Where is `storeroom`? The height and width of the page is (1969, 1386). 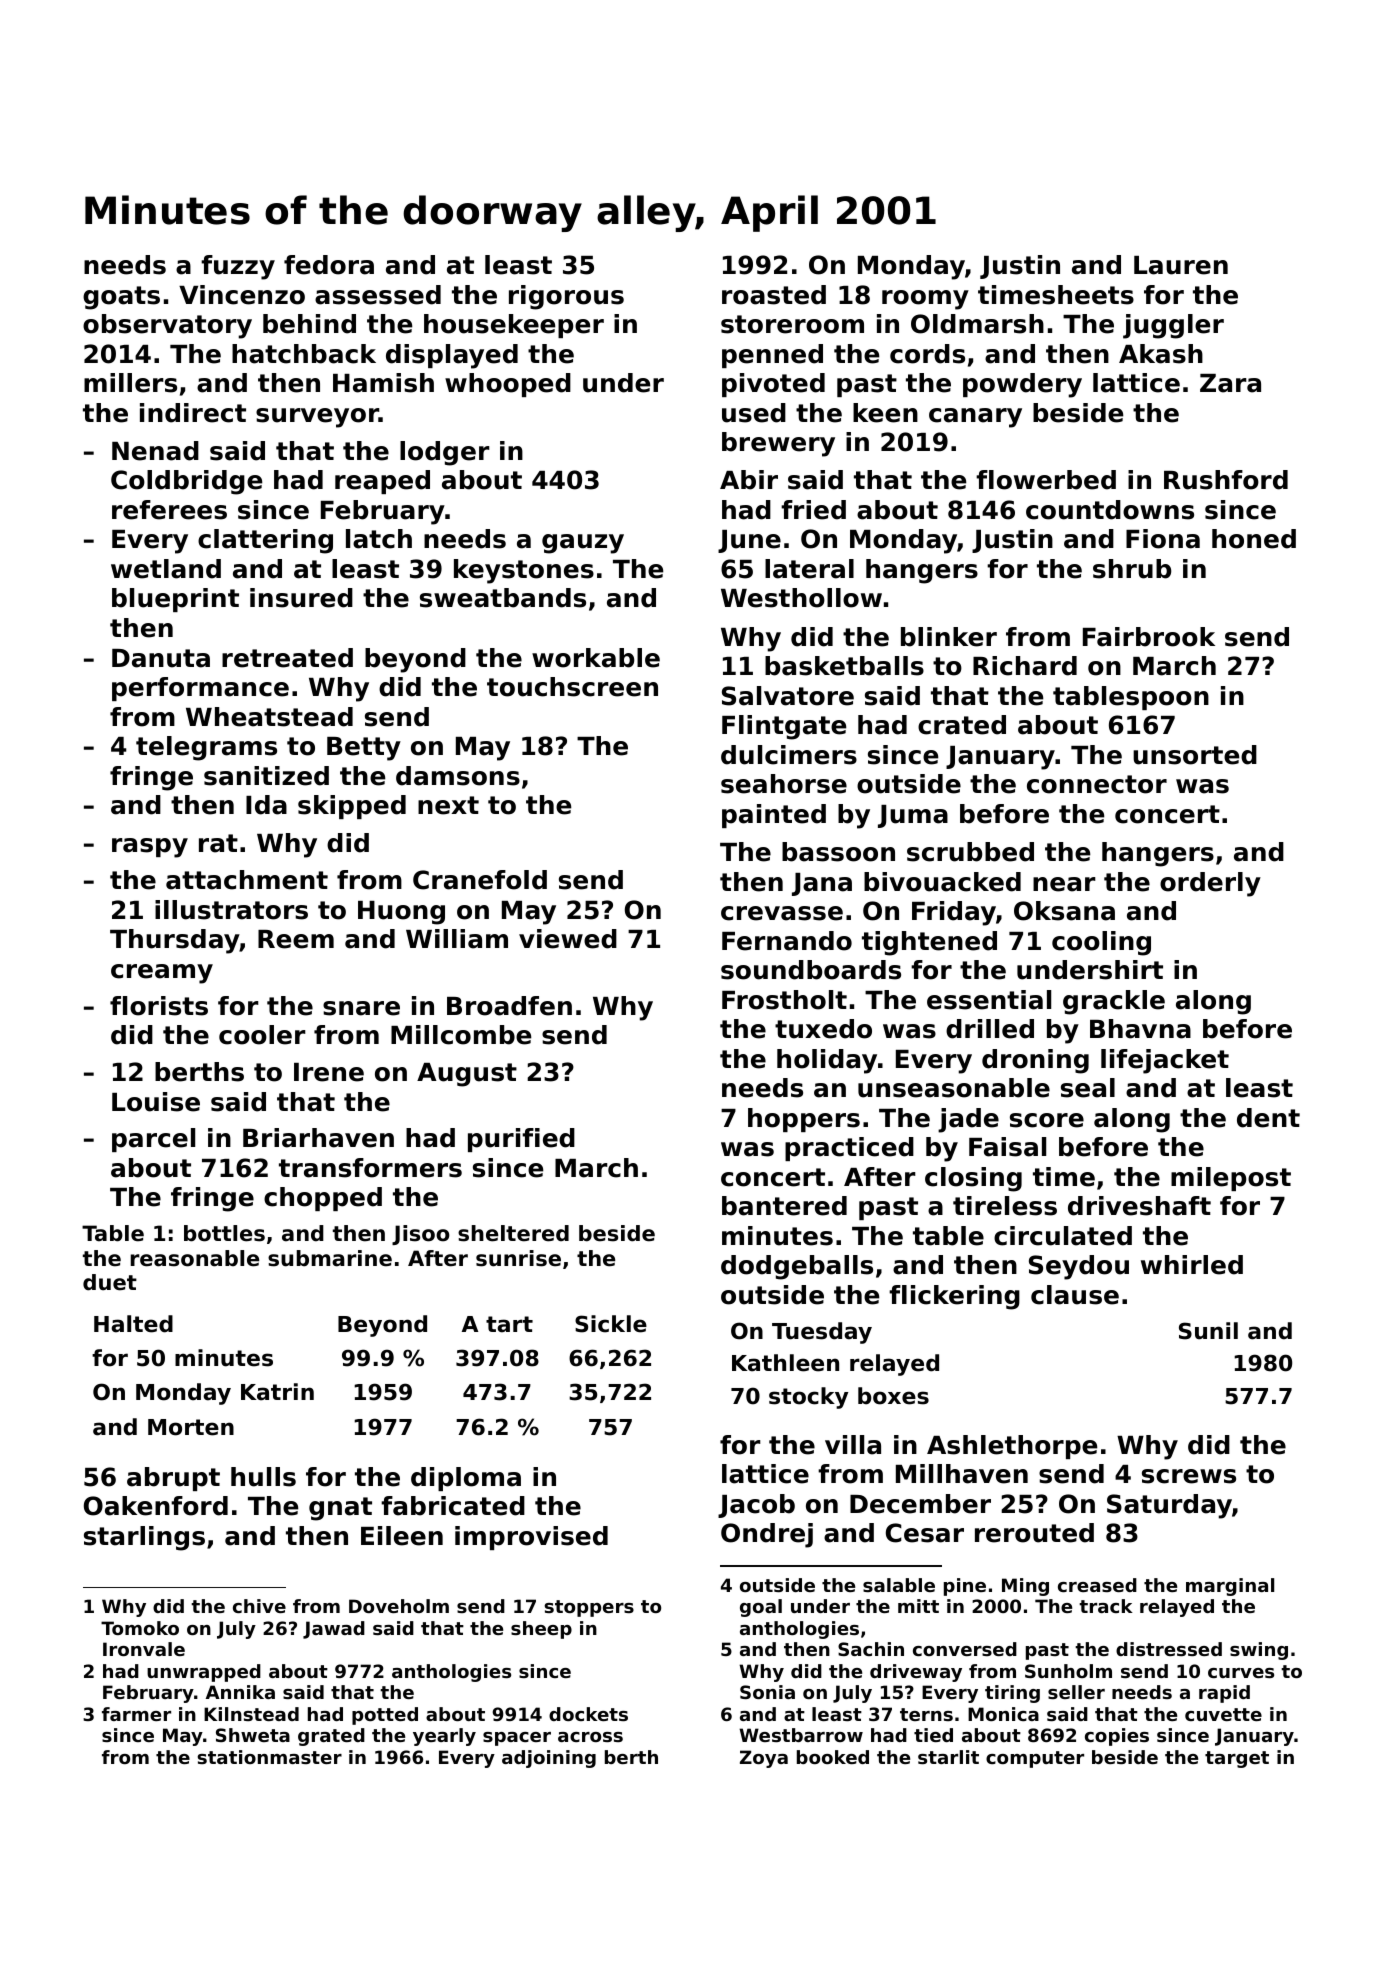
storeroom is located at coordinates (792, 324).
